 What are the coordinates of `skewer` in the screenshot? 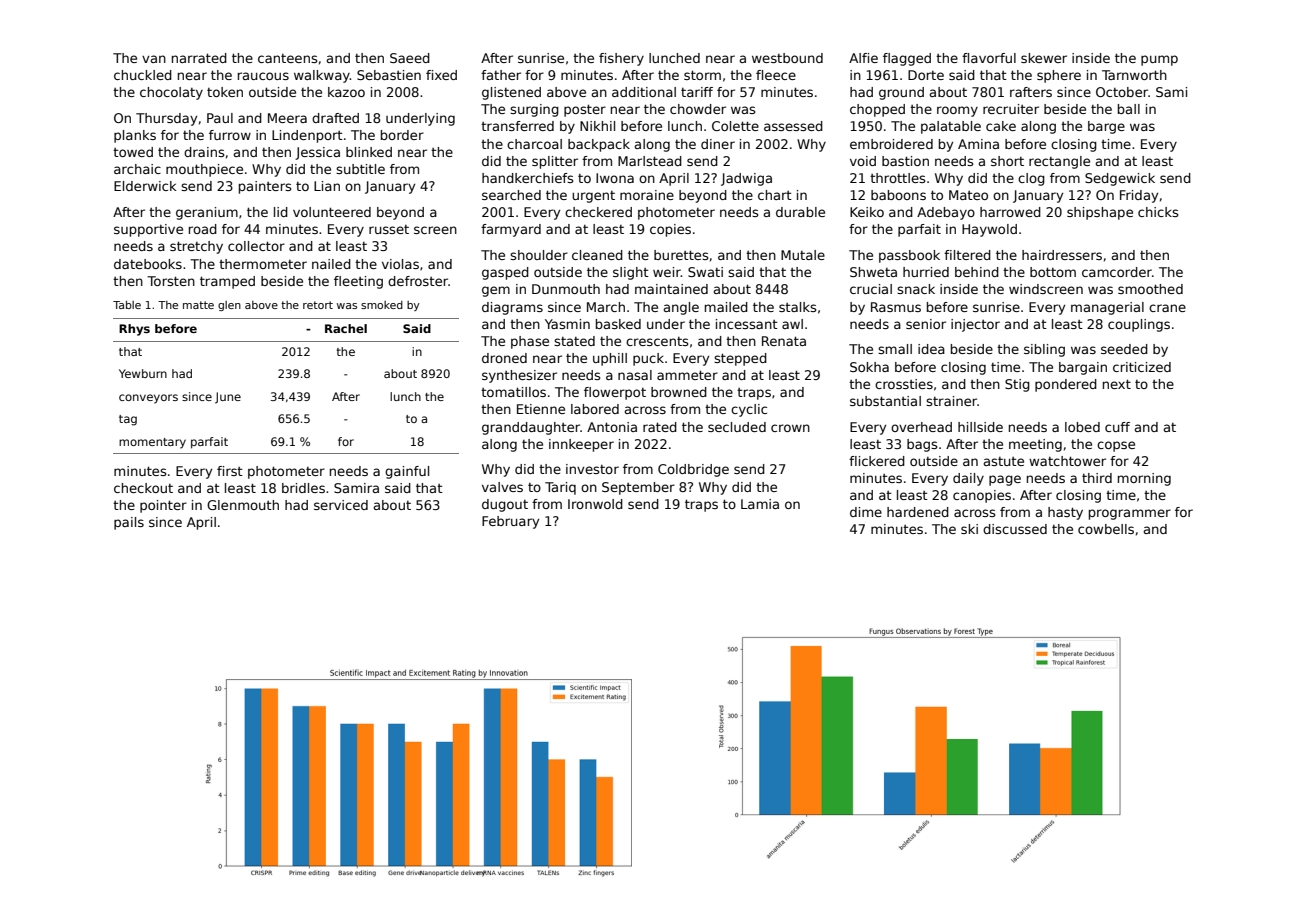 It's located at (1044, 58).
